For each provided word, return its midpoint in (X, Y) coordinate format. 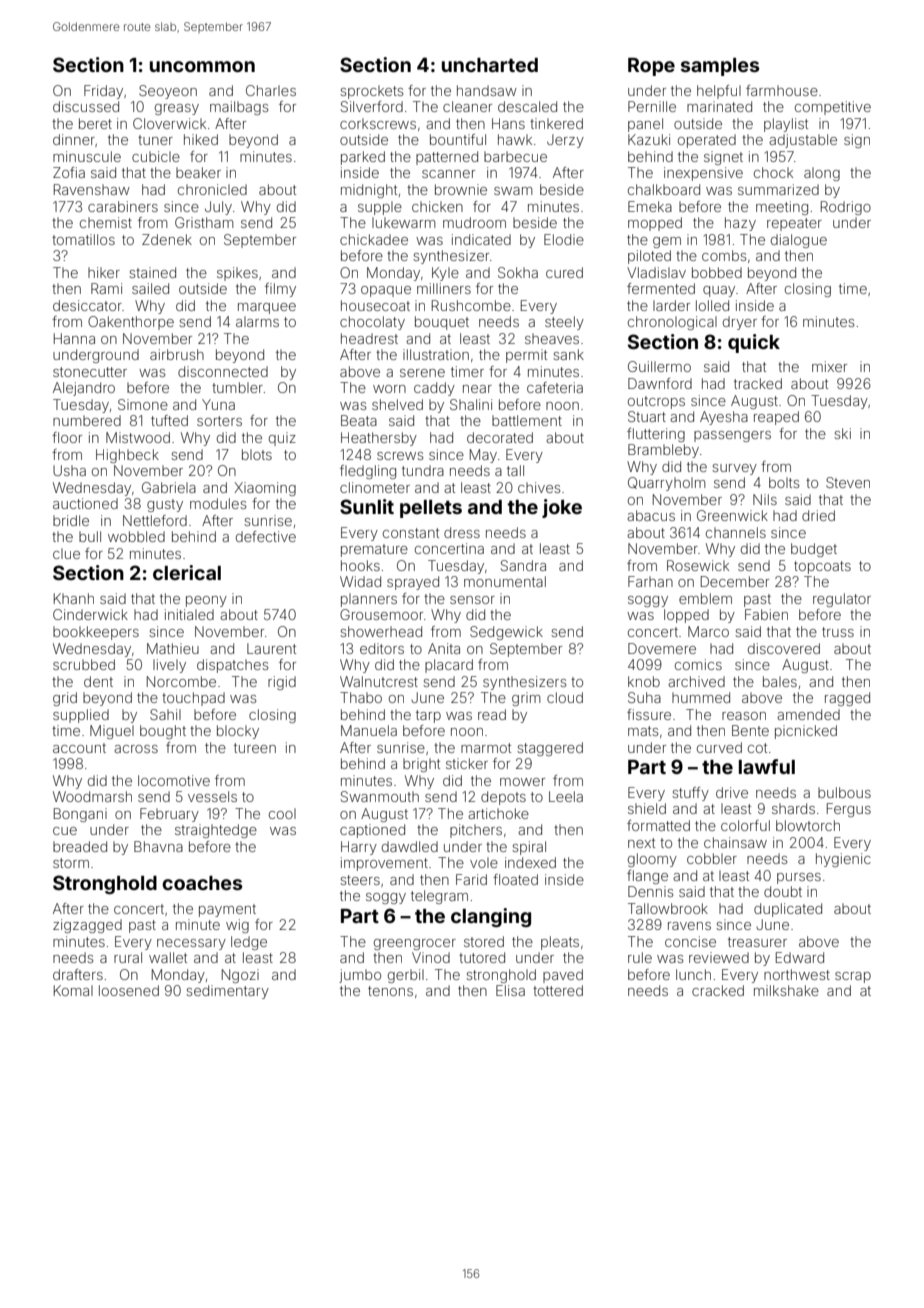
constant (411, 533)
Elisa (510, 990)
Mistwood (138, 437)
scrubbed (84, 664)
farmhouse (782, 90)
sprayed (413, 583)
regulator (842, 600)
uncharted (490, 65)
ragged (847, 699)
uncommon (202, 66)
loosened (129, 990)
